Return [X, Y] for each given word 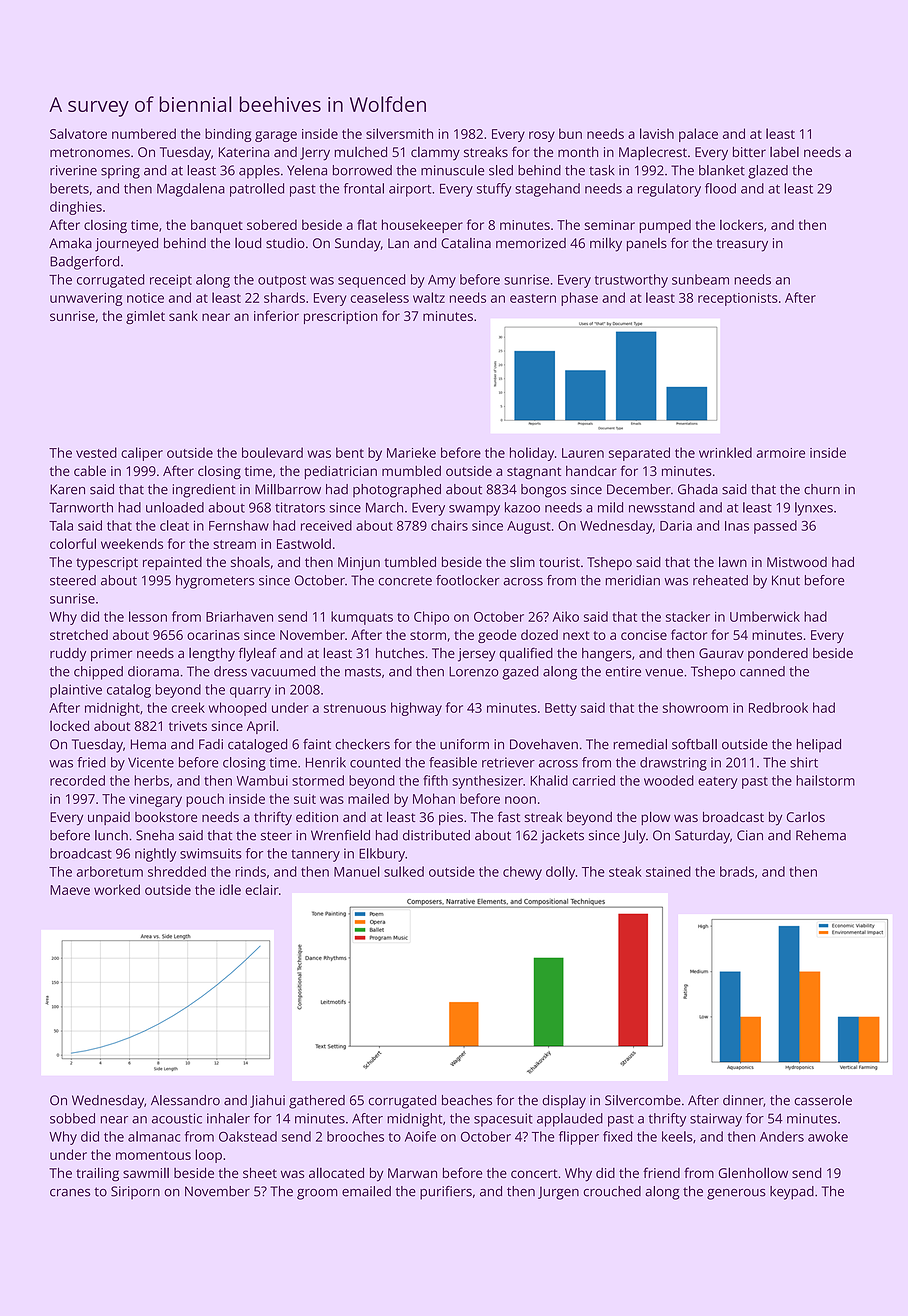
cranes [70, 1193]
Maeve [70, 890]
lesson [148, 616]
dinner [743, 1100]
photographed [397, 491]
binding [228, 135]
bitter [749, 152]
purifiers [446, 1193]
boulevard [272, 452]
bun [570, 133]
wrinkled [725, 452]
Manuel [357, 871]
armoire [780, 453]
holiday [532, 454]
